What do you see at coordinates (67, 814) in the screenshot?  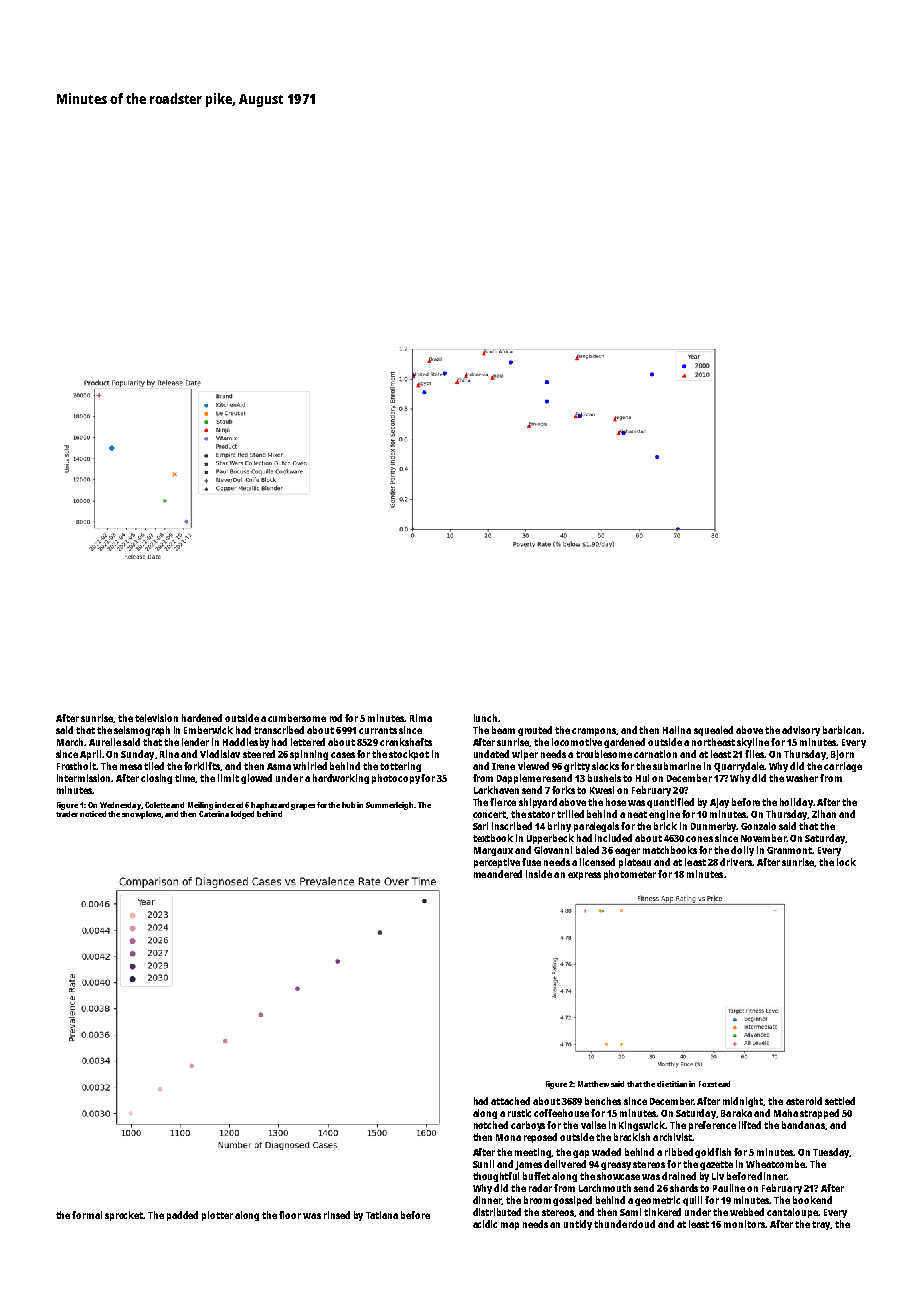 I see `trader` at bounding box center [67, 814].
